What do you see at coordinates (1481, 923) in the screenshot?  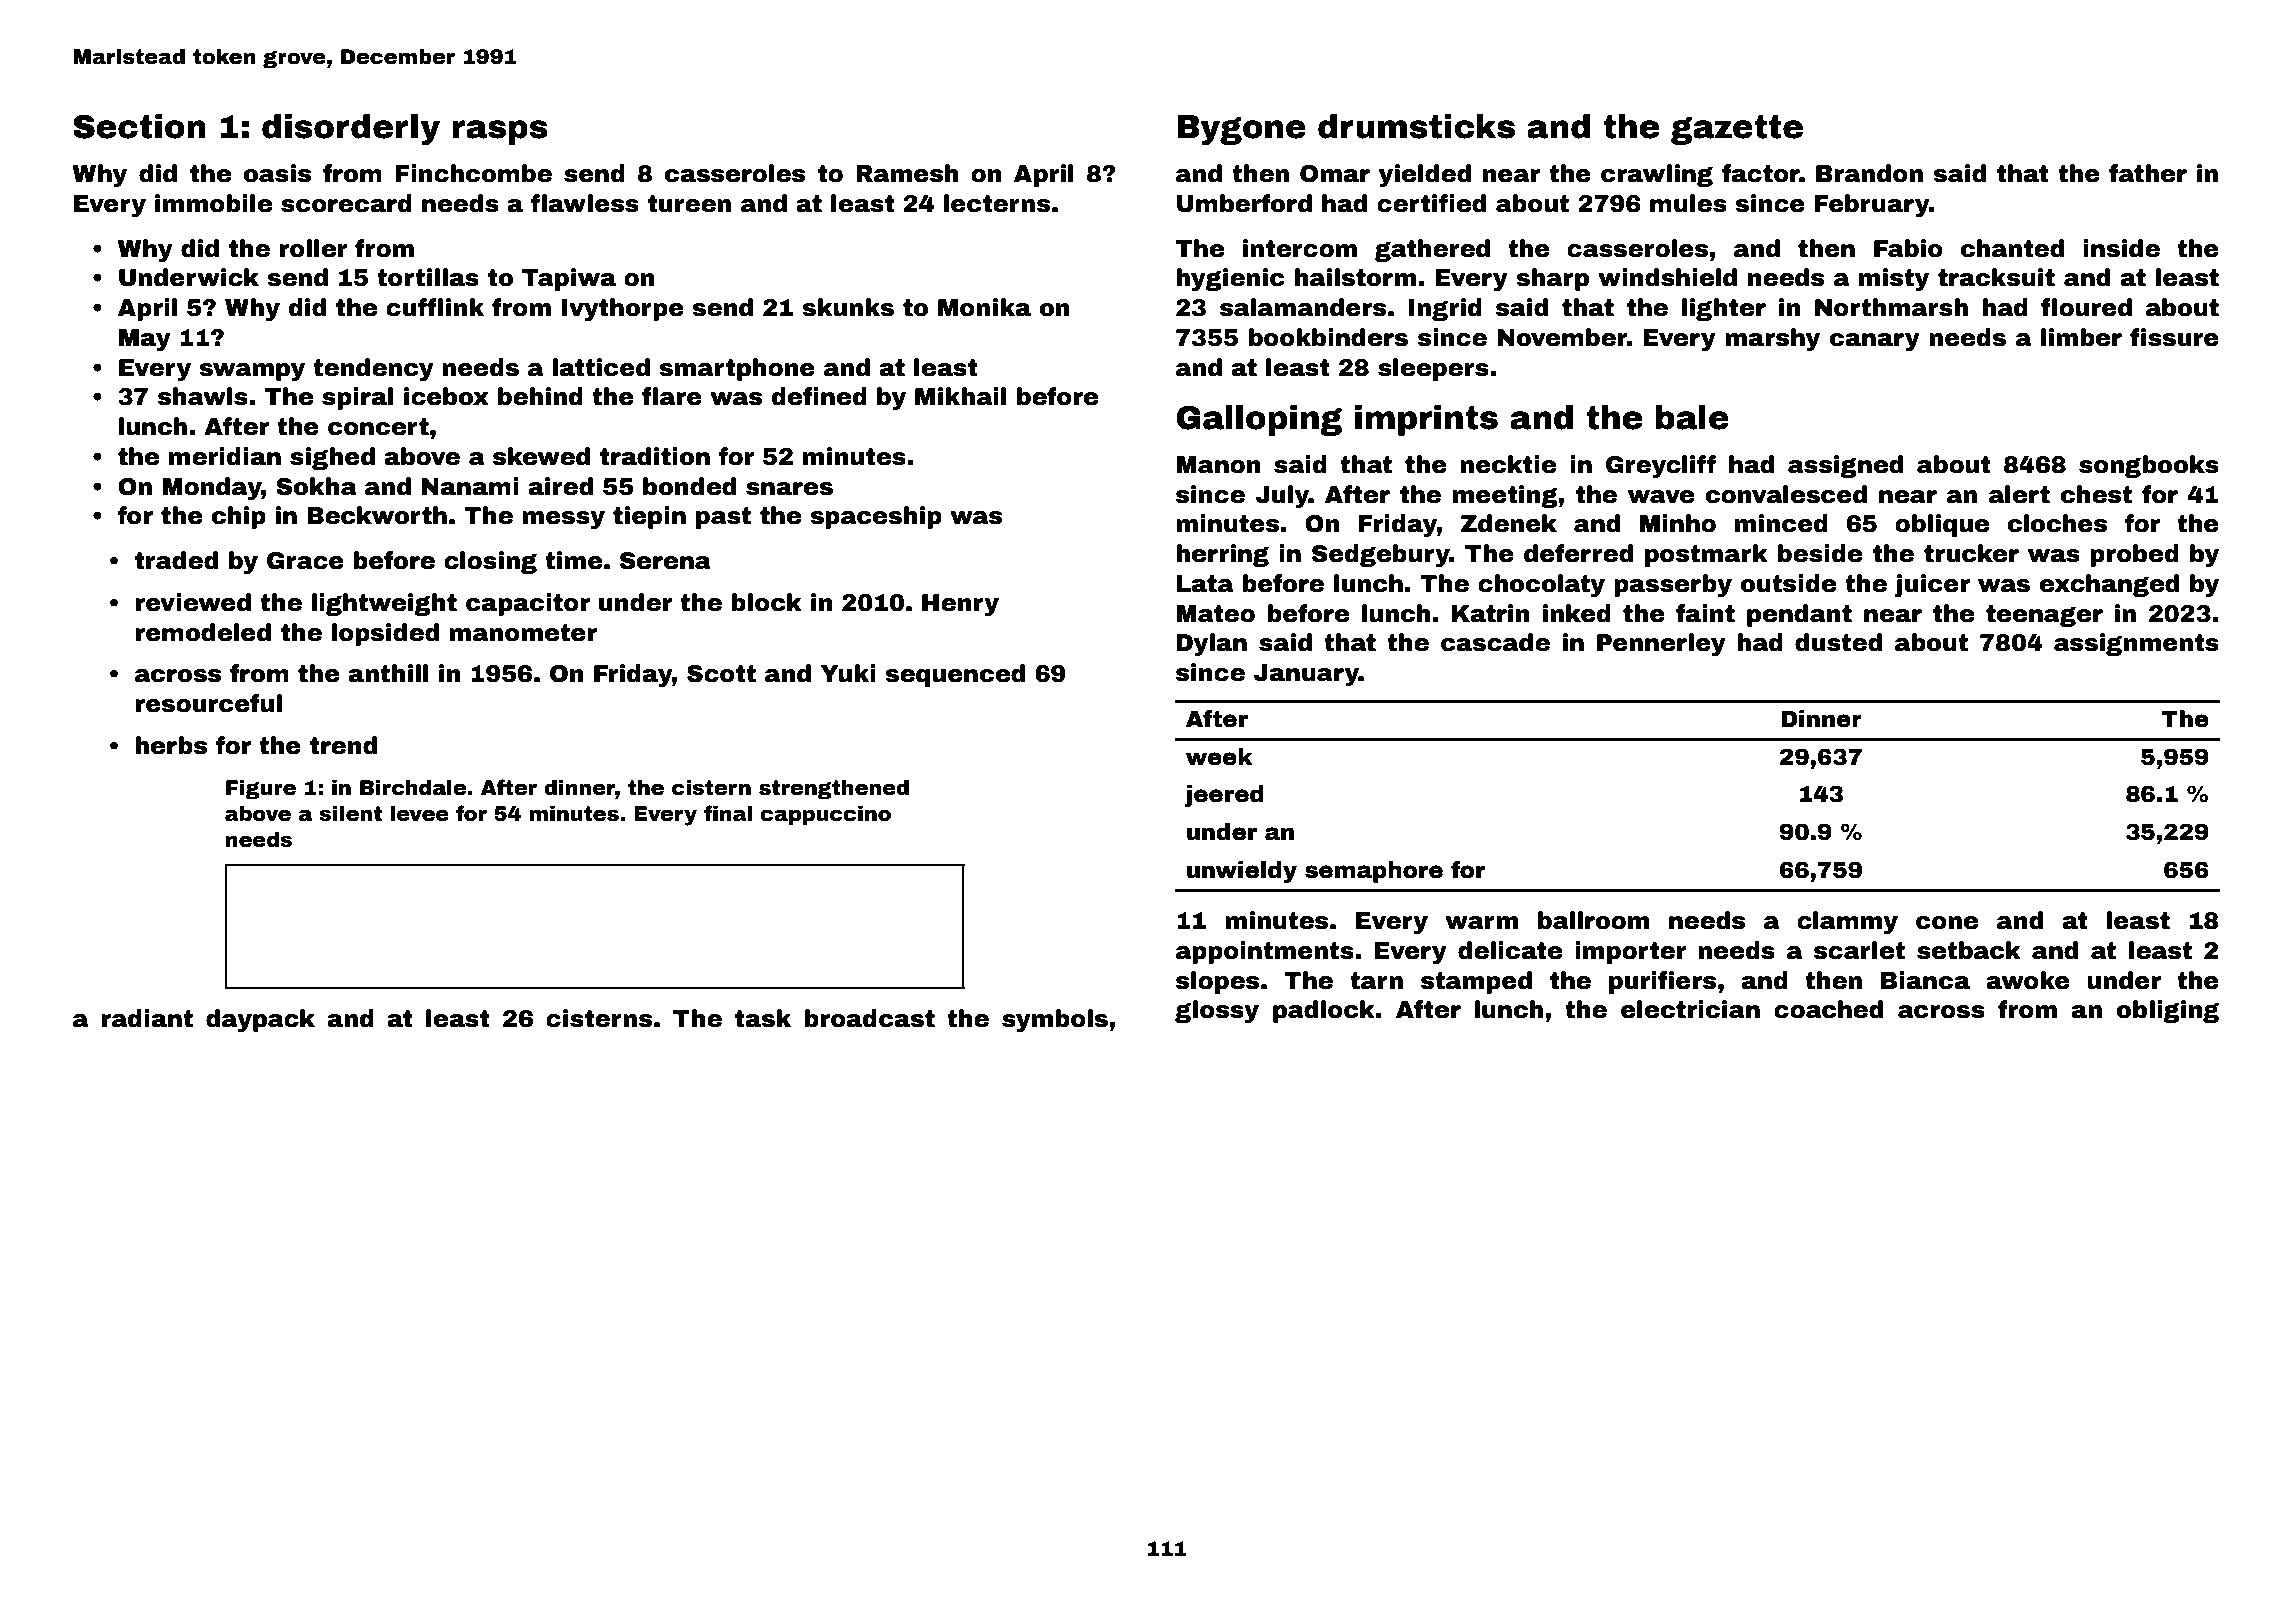 I see `warm` at bounding box center [1481, 923].
